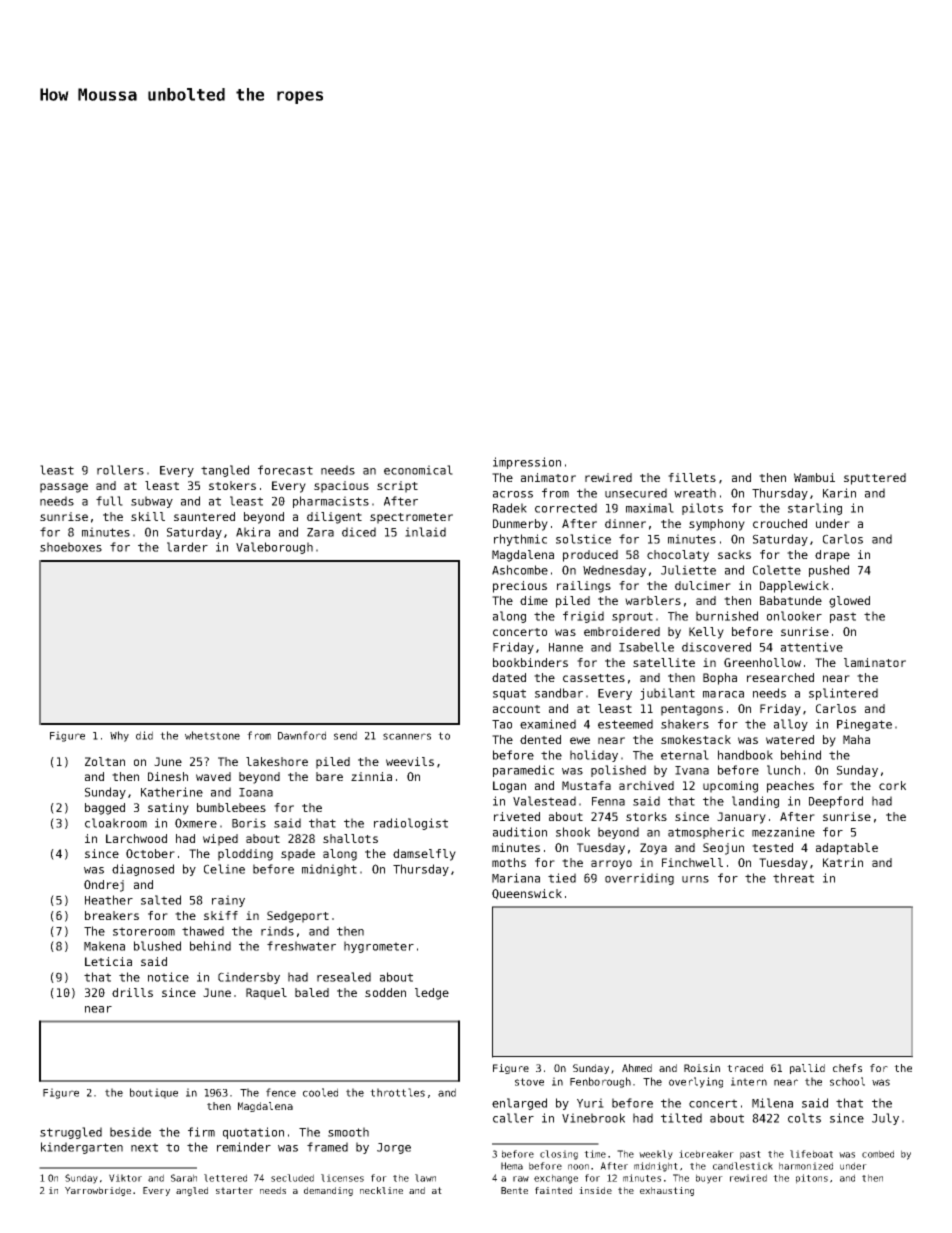  What do you see at coordinates (184, 1178) in the image?
I see `Sarah` at bounding box center [184, 1178].
